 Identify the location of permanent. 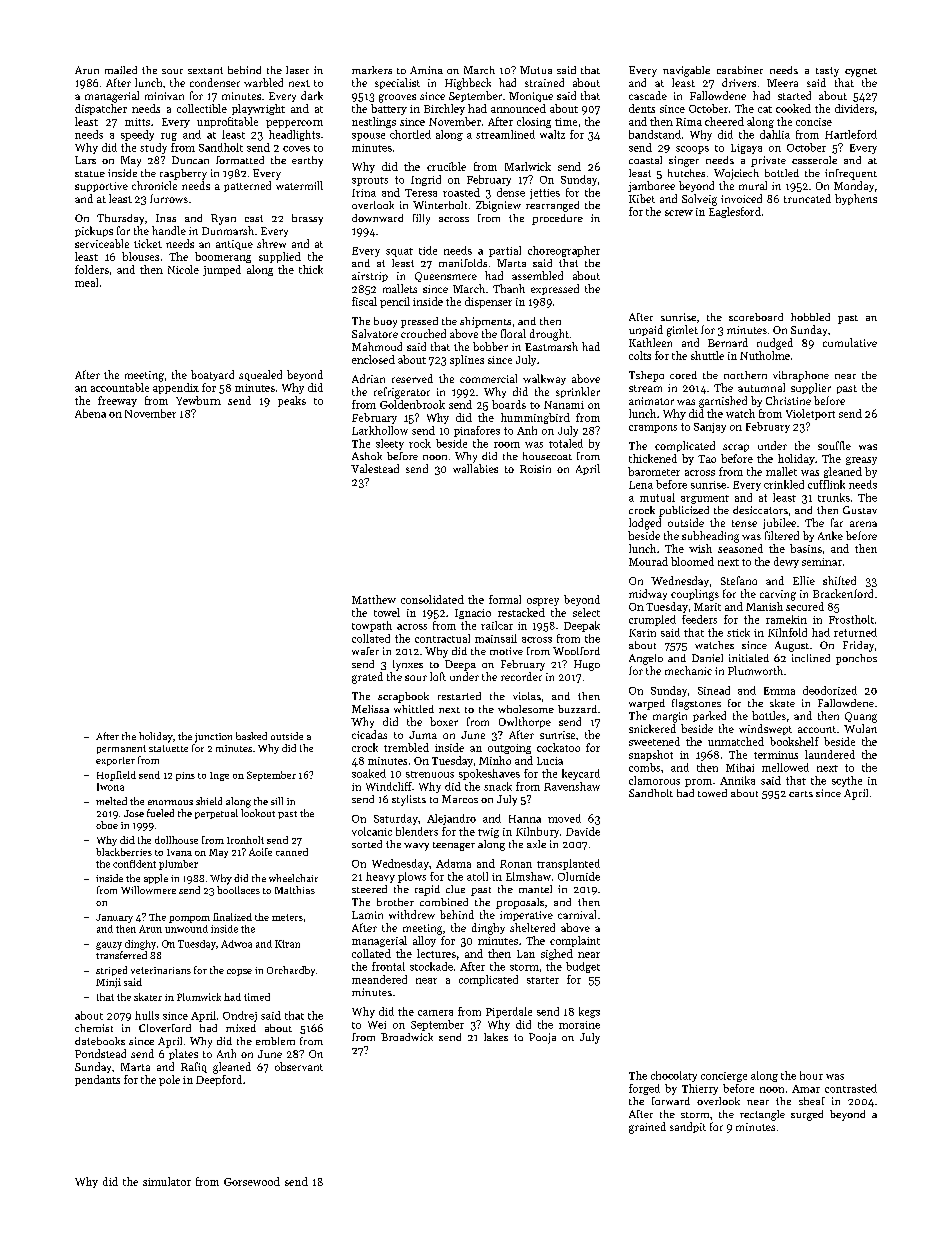
(121, 749).
